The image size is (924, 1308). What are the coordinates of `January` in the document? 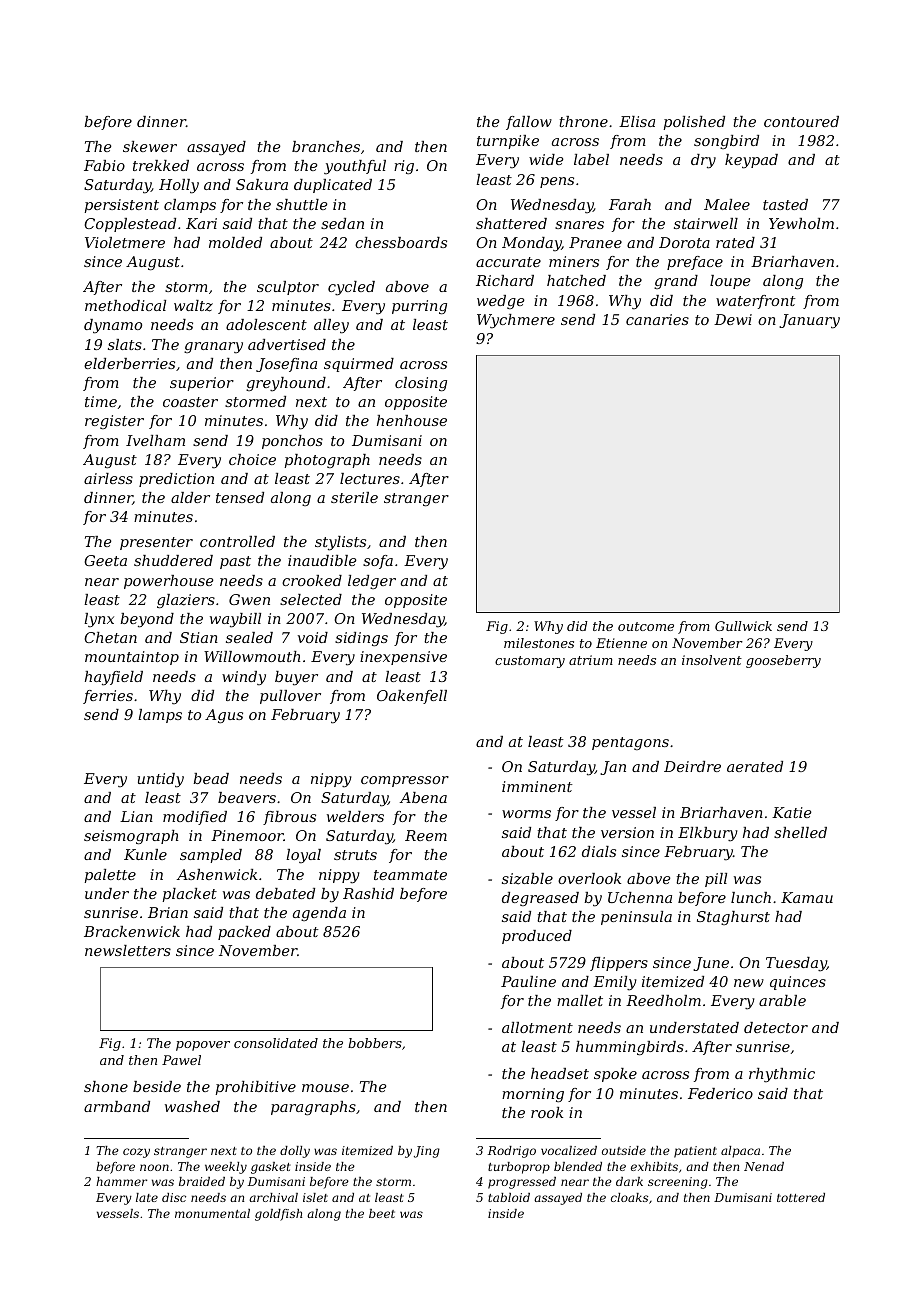 It's located at (809, 321).
